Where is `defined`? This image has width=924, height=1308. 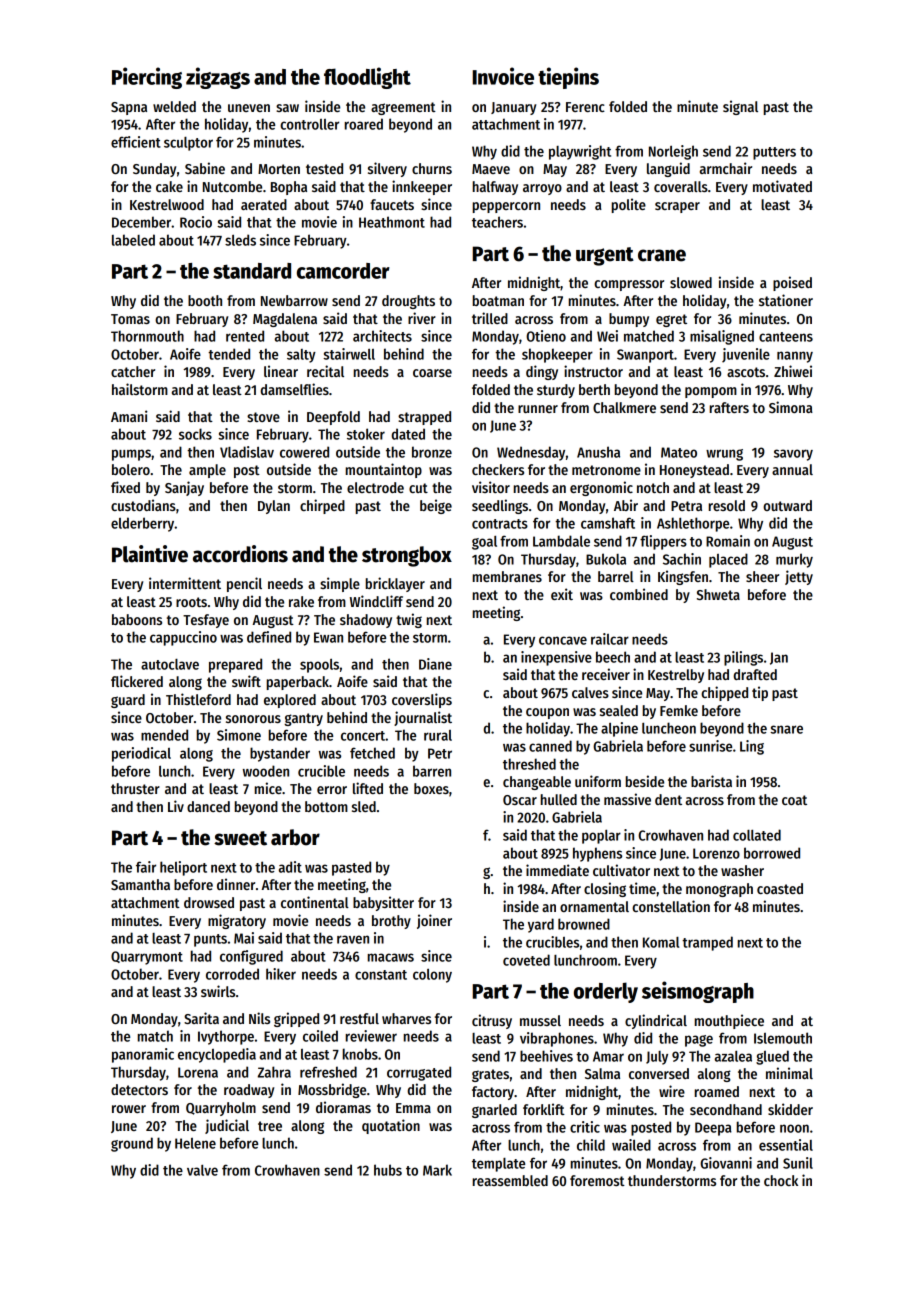
defined is located at coordinates (269, 637).
